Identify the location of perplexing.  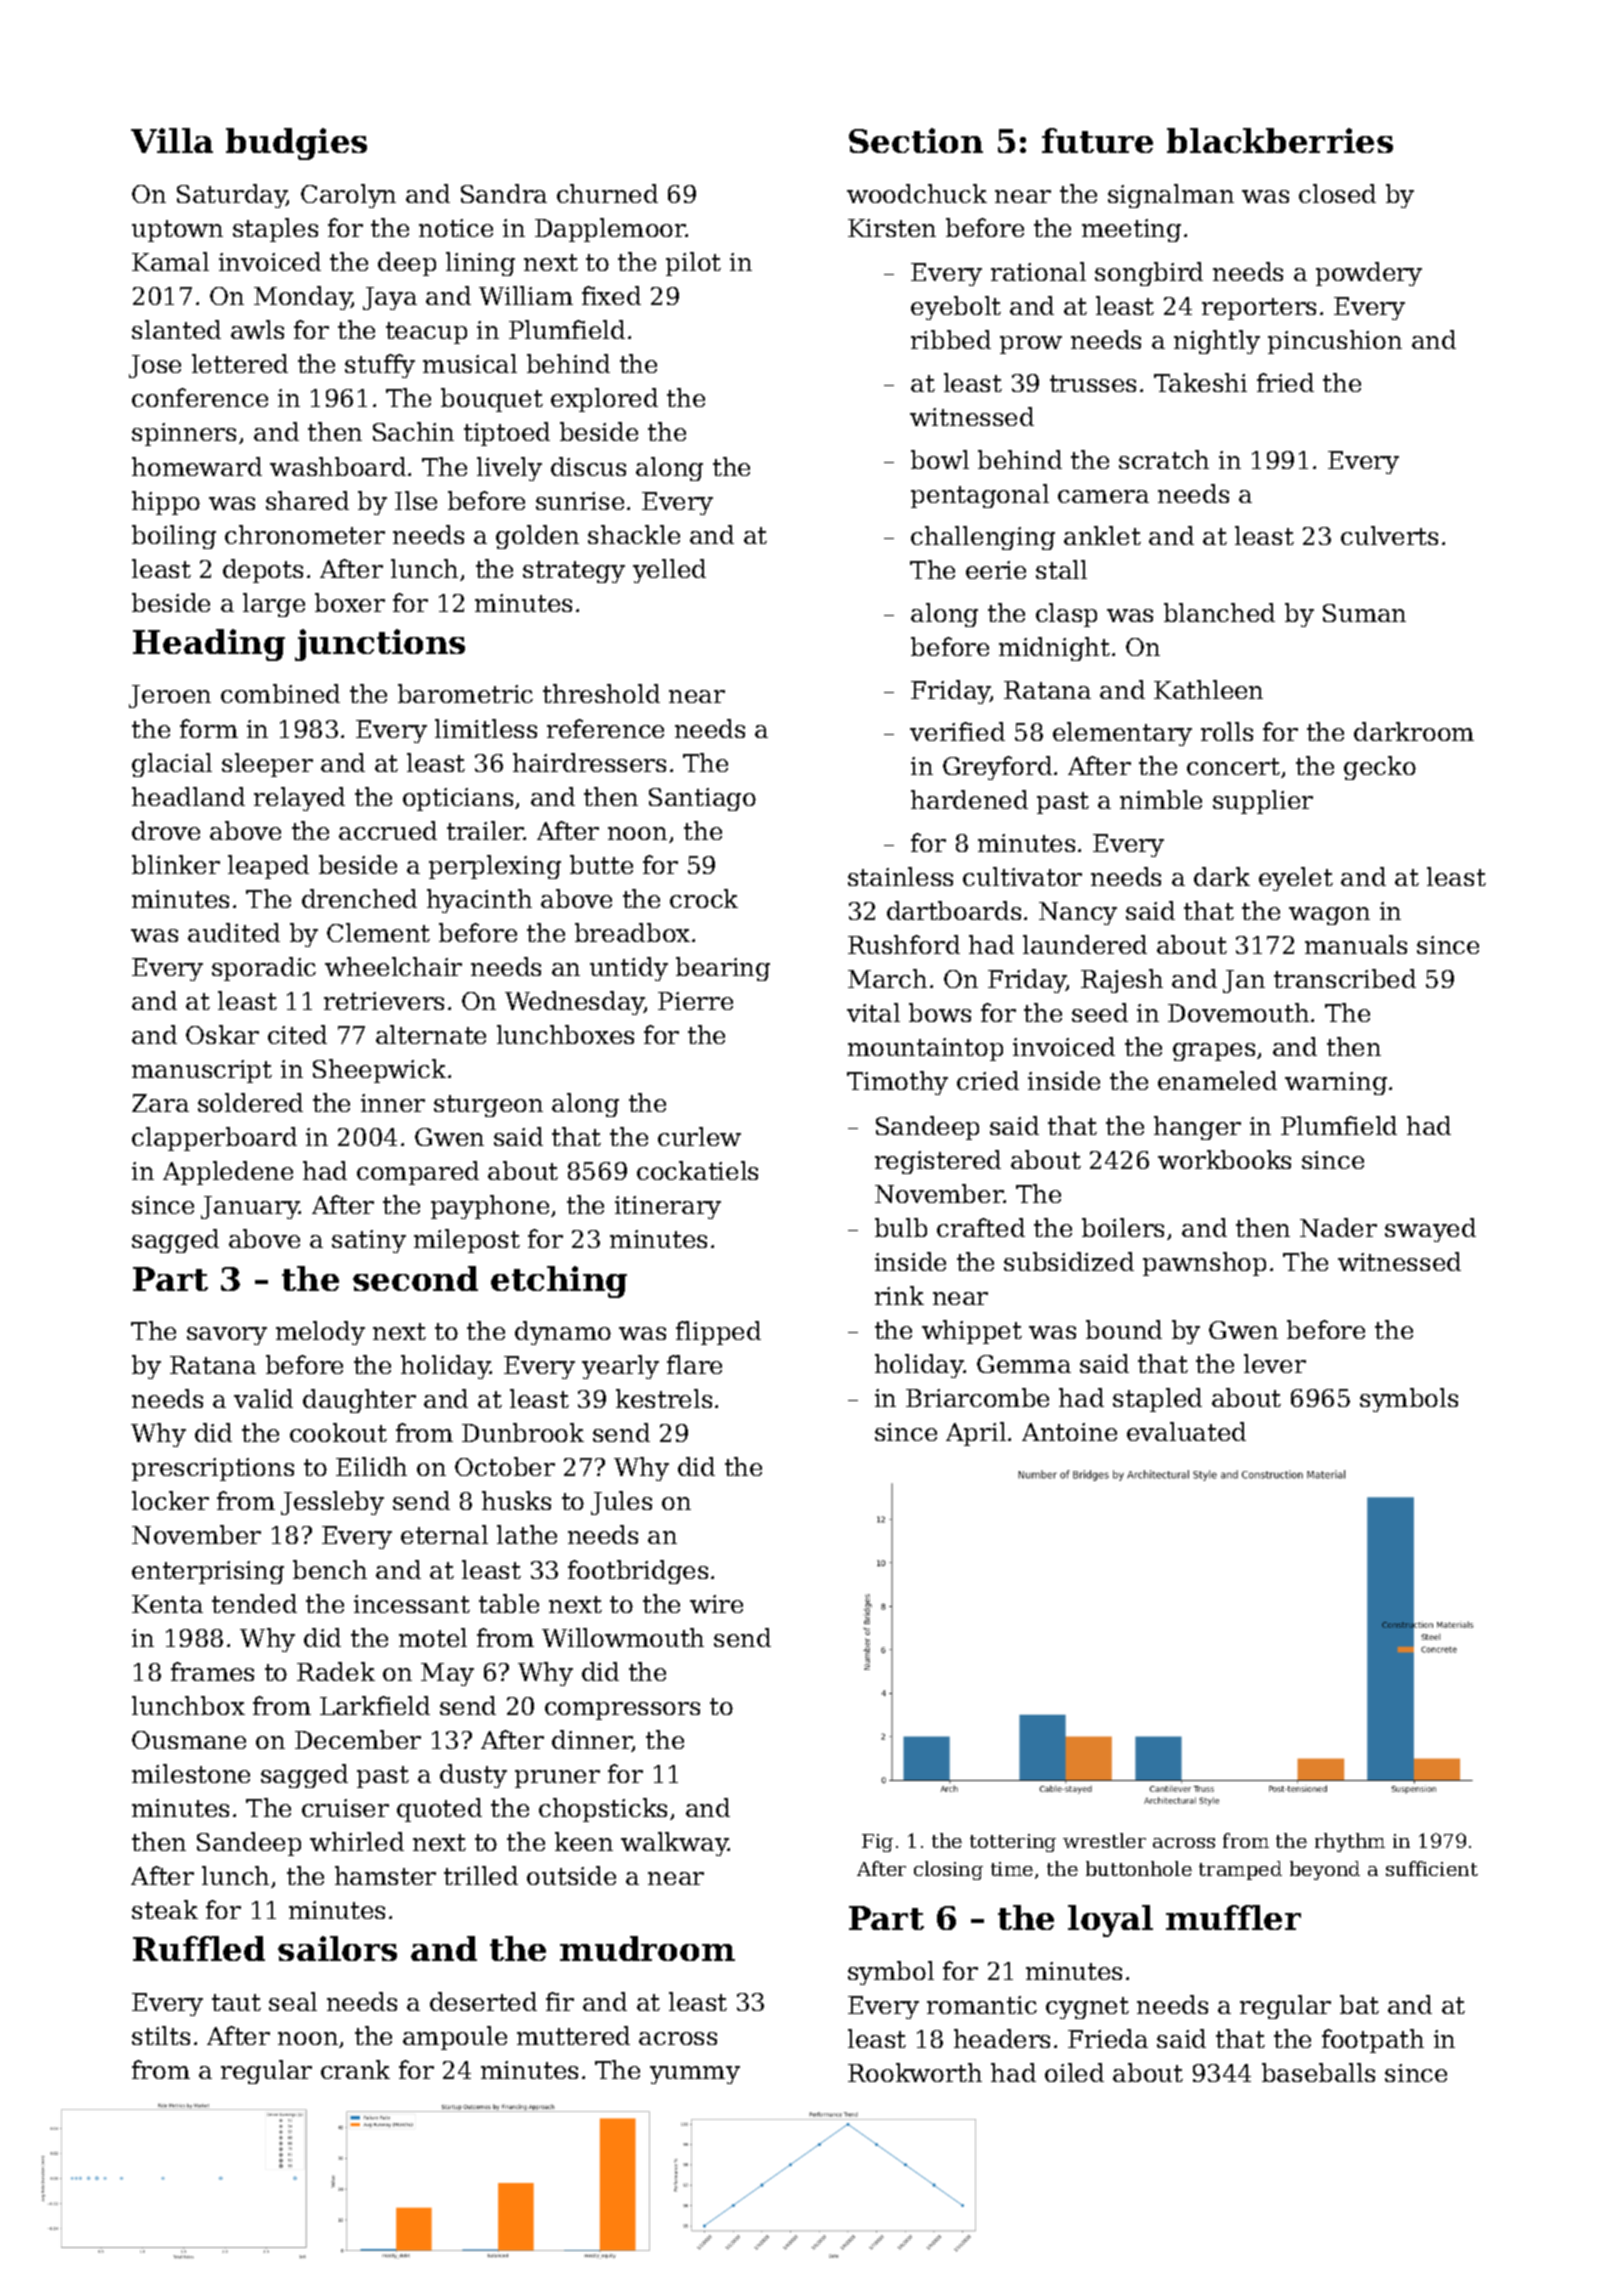
(495, 867).
